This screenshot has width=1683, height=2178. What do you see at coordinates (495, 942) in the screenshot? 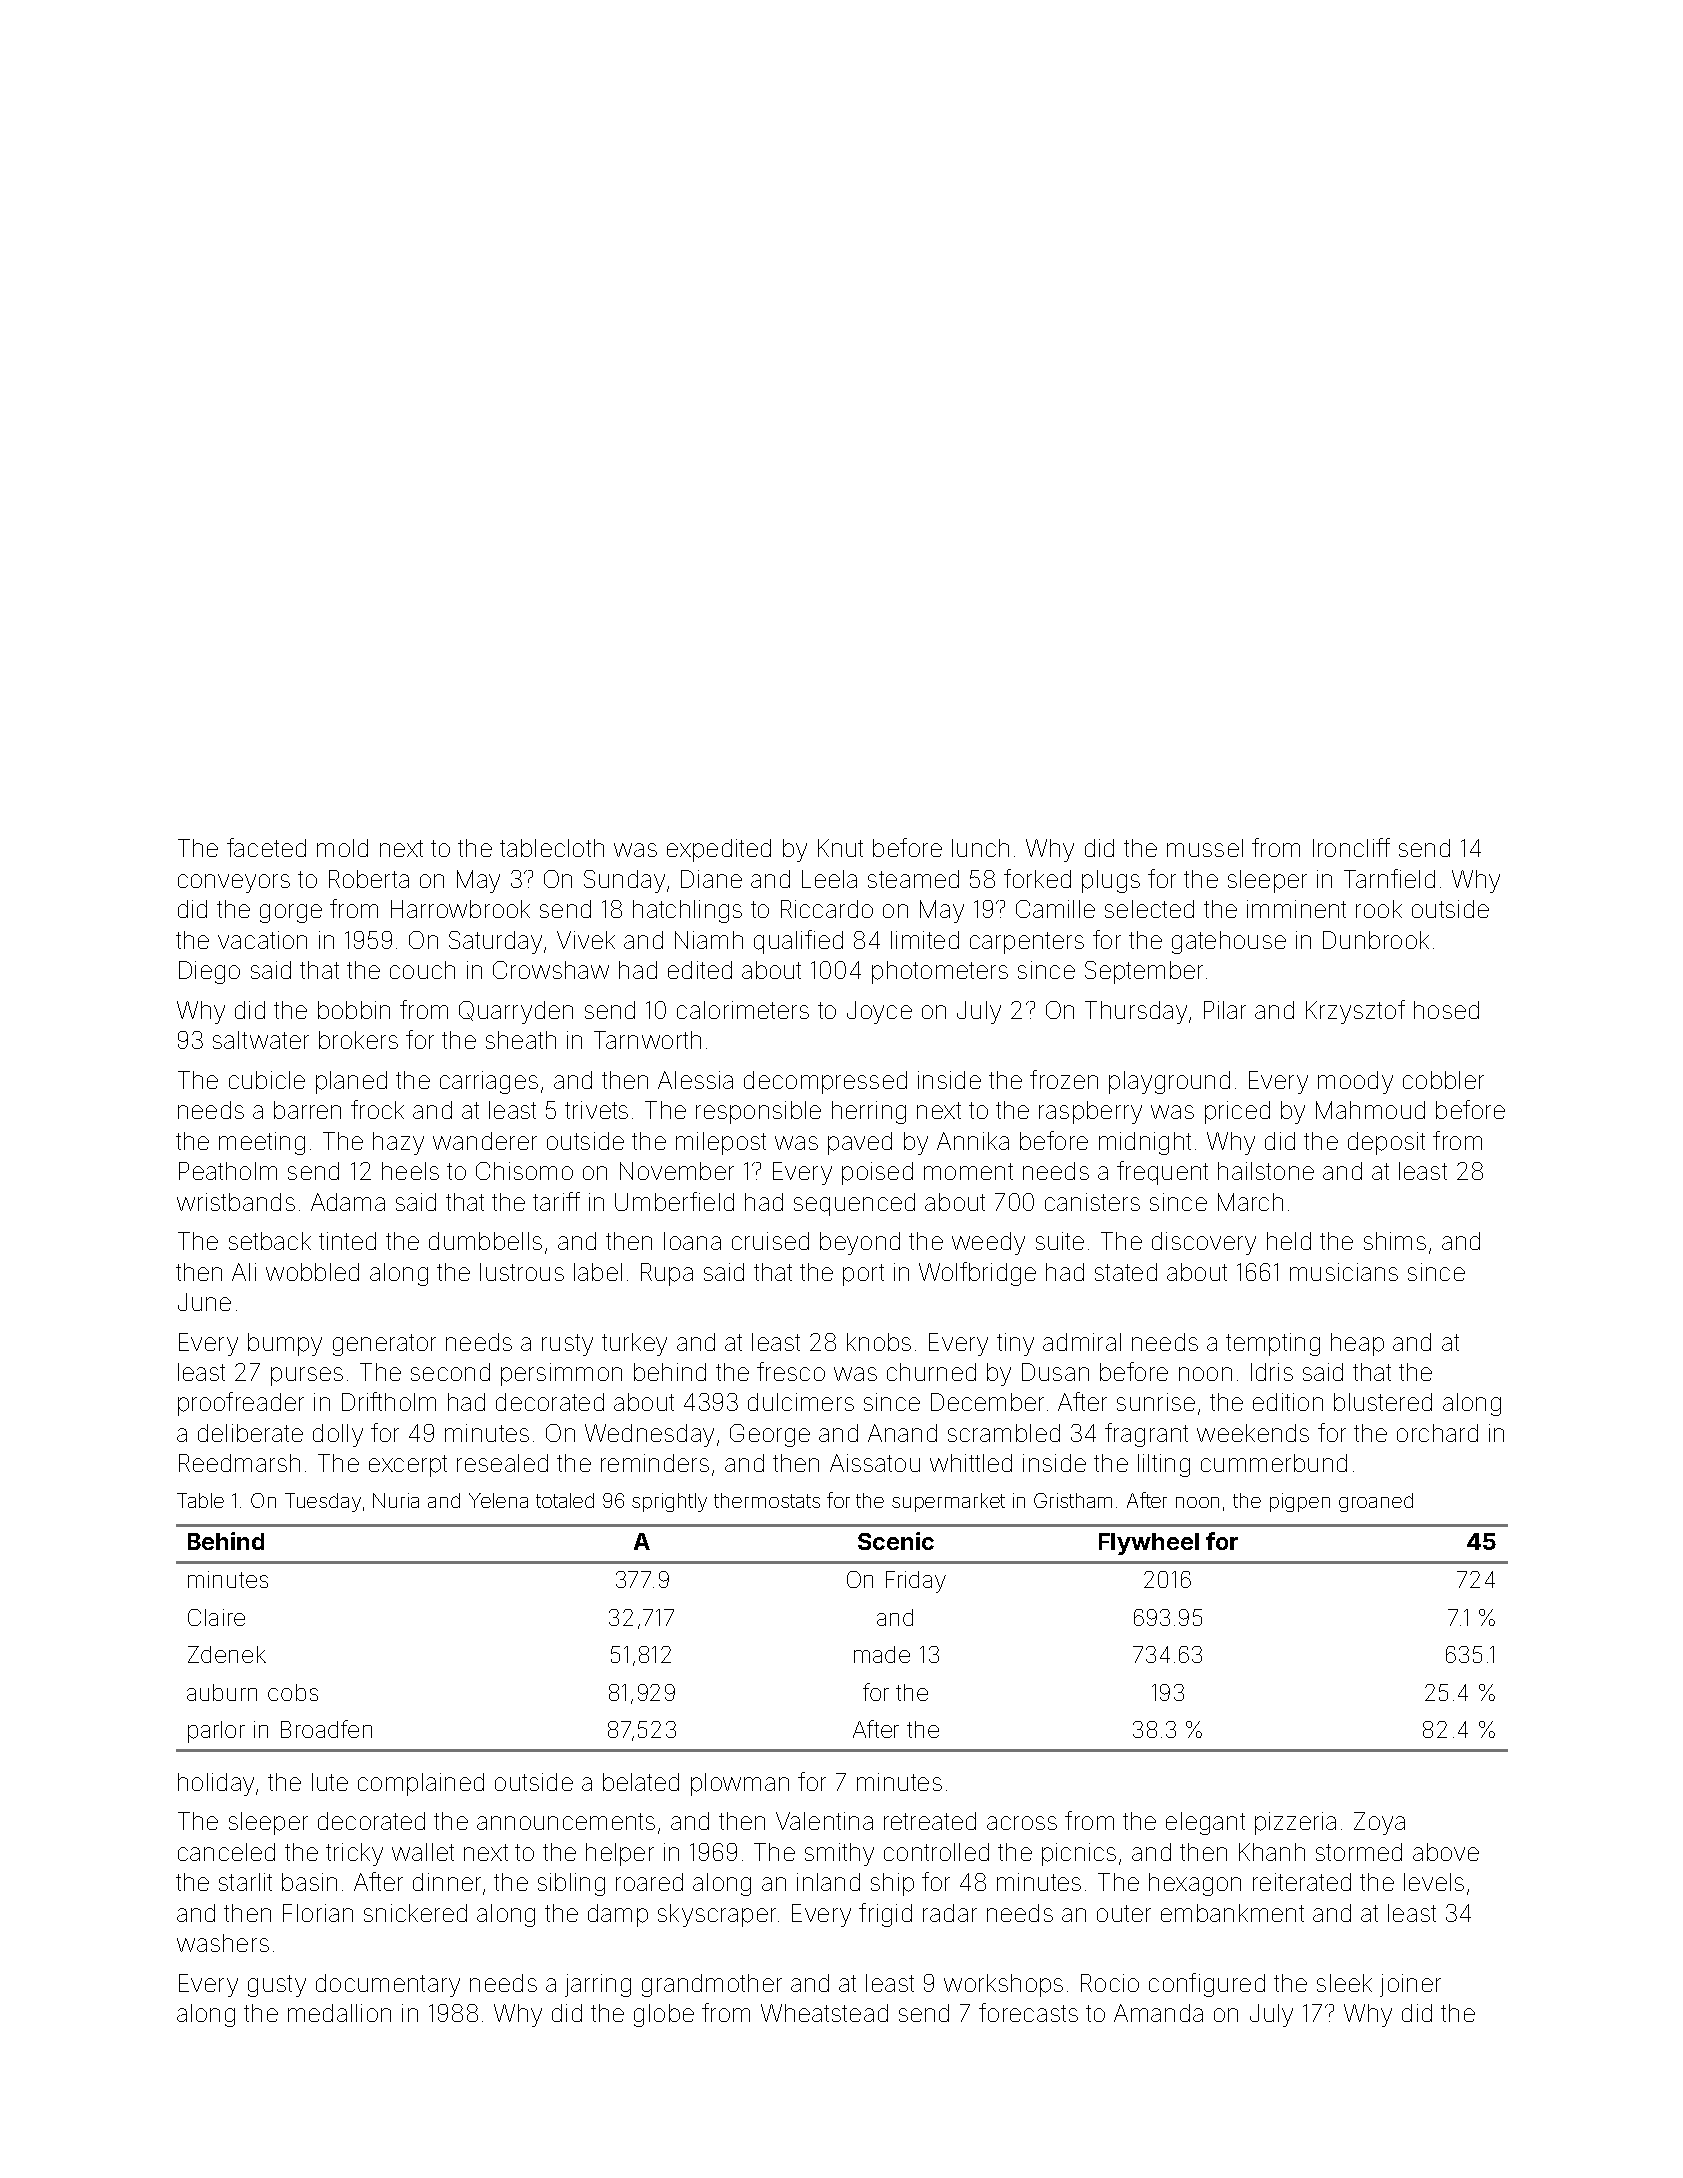
I see `Saturday` at bounding box center [495, 942].
